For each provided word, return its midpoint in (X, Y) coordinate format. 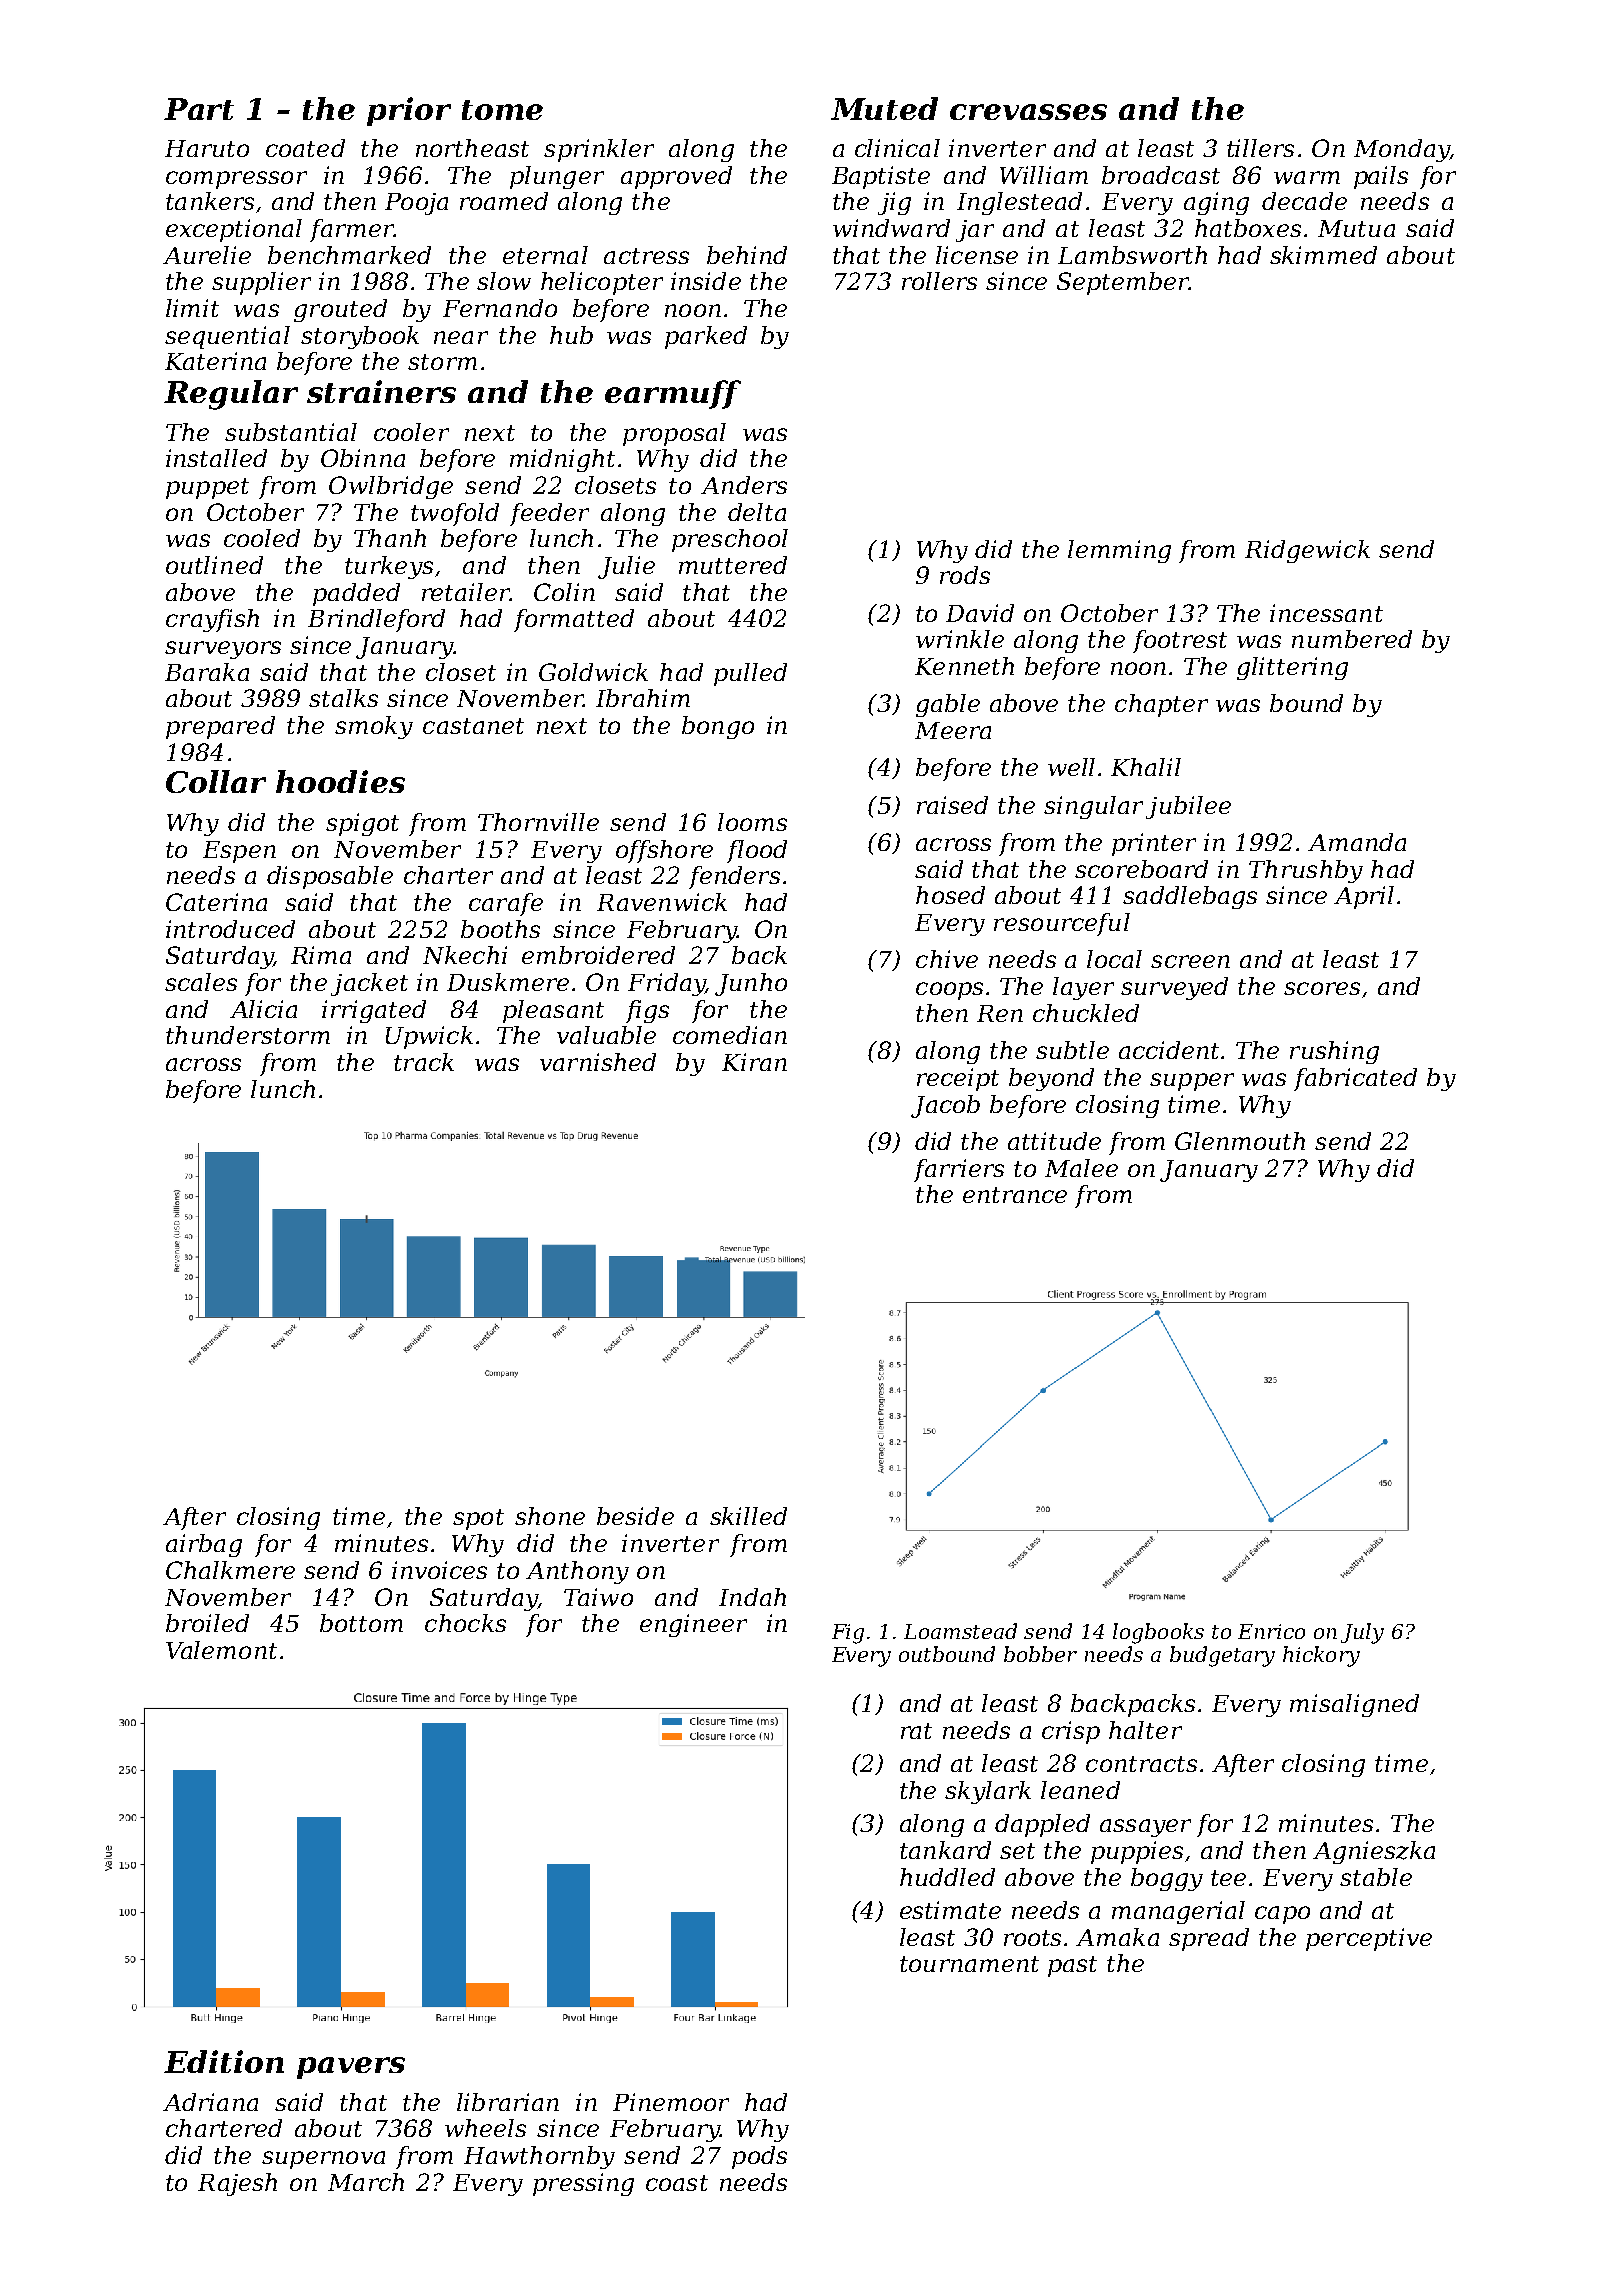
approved (676, 177)
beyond (1051, 1079)
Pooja (416, 204)
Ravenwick (662, 902)
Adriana (210, 2102)
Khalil (1146, 767)
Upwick (429, 1037)
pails (1381, 177)
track (424, 1062)
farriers (959, 1170)
